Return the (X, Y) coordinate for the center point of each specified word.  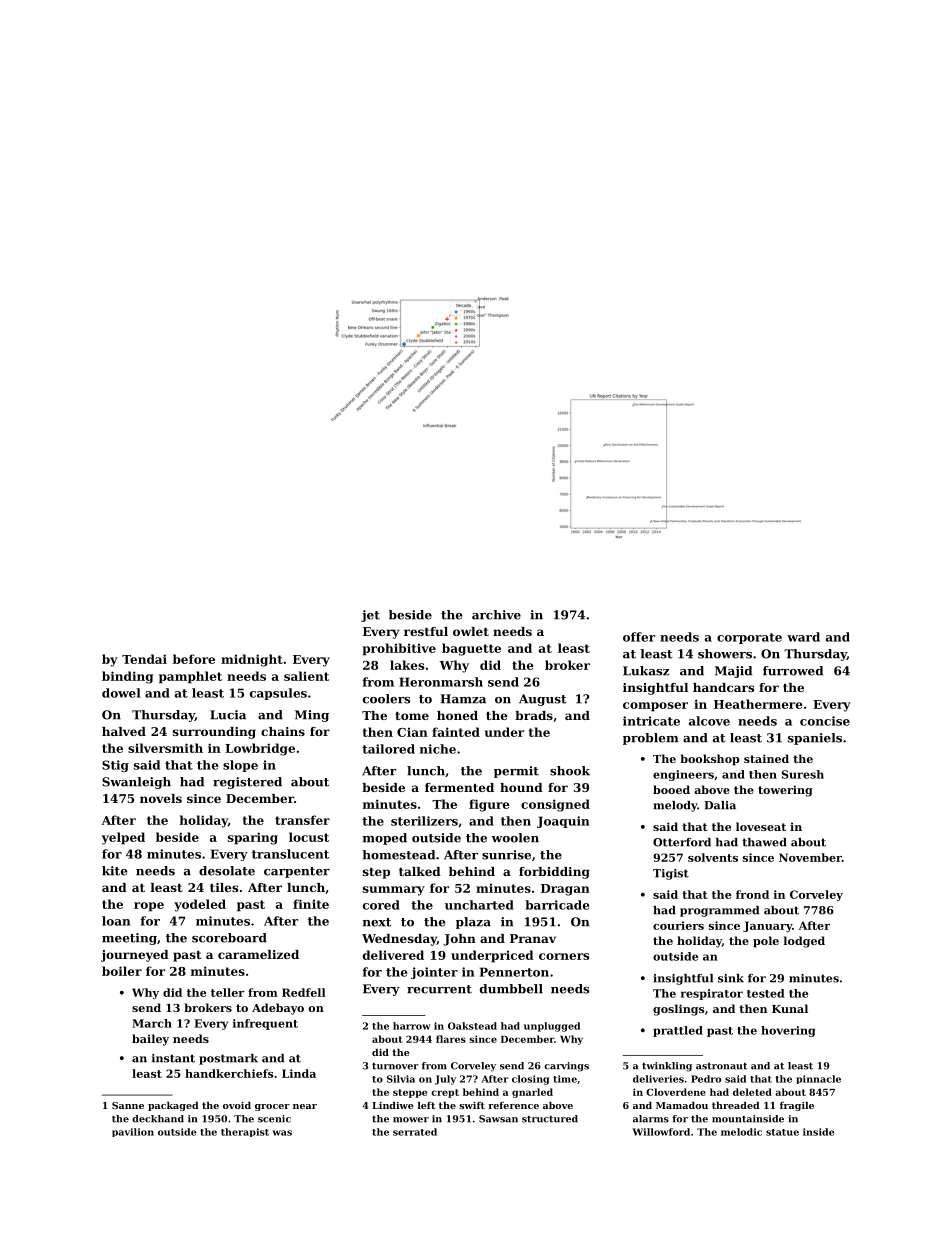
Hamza (463, 699)
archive (496, 615)
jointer (434, 973)
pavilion (133, 1132)
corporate (749, 638)
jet (370, 616)
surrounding (214, 733)
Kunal (790, 1008)
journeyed (135, 956)
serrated (415, 1132)
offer (639, 637)
